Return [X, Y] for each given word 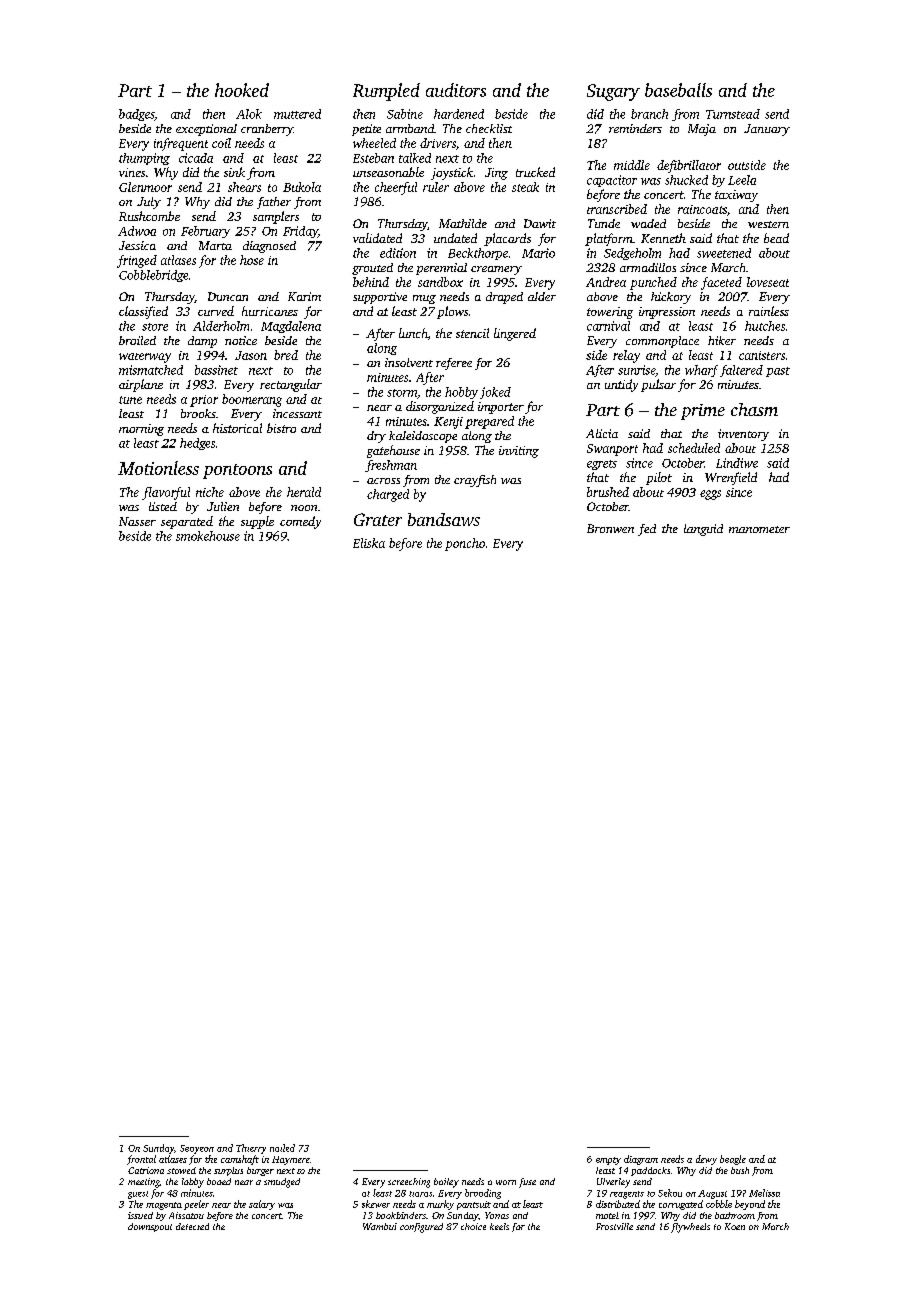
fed [647, 530]
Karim [304, 296]
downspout [150, 1227]
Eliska [369, 543]
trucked [535, 172]
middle [632, 165]
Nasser [137, 521]
